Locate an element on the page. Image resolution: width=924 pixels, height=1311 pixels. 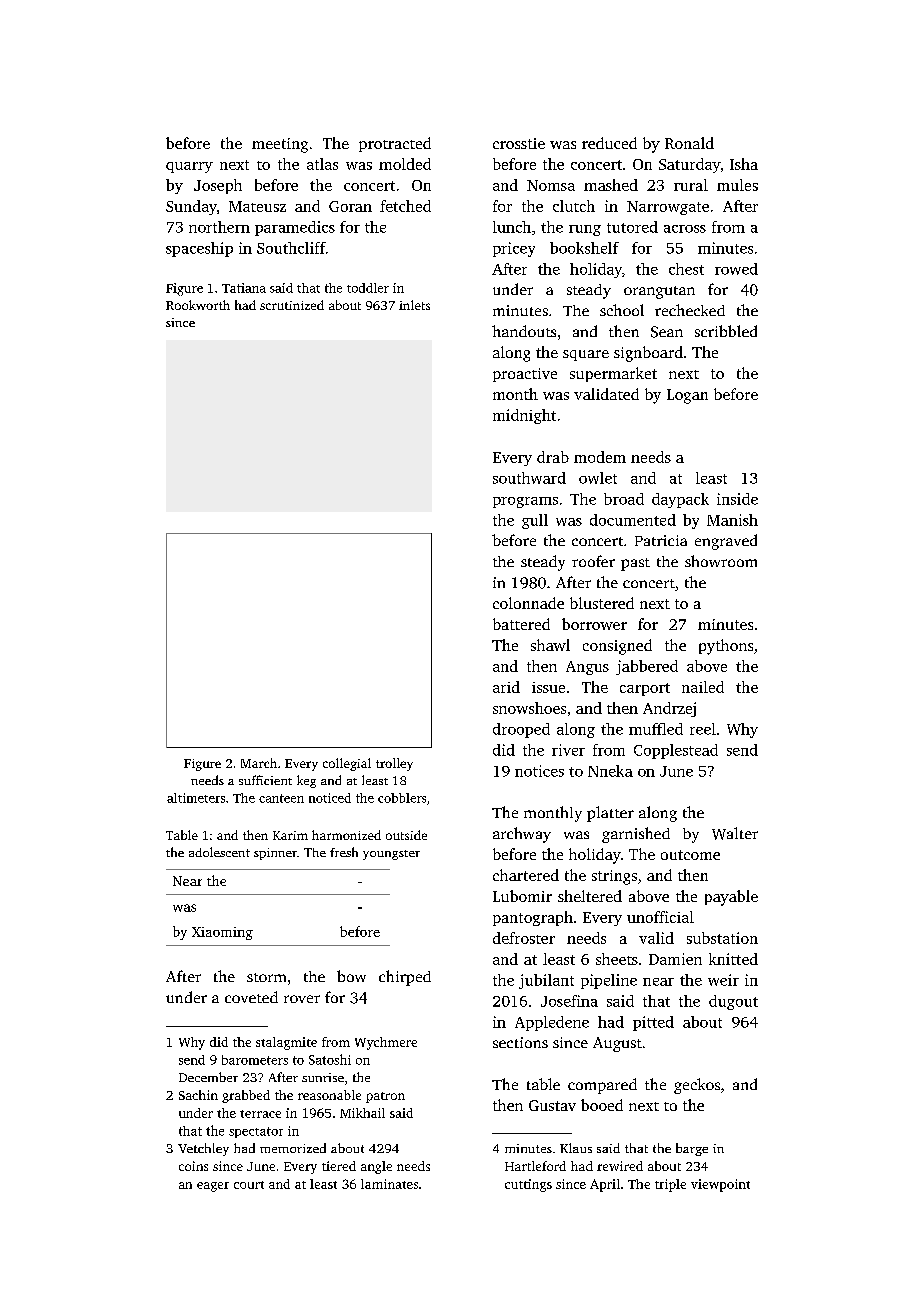
Satoshi is located at coordinates (330, 1059).
